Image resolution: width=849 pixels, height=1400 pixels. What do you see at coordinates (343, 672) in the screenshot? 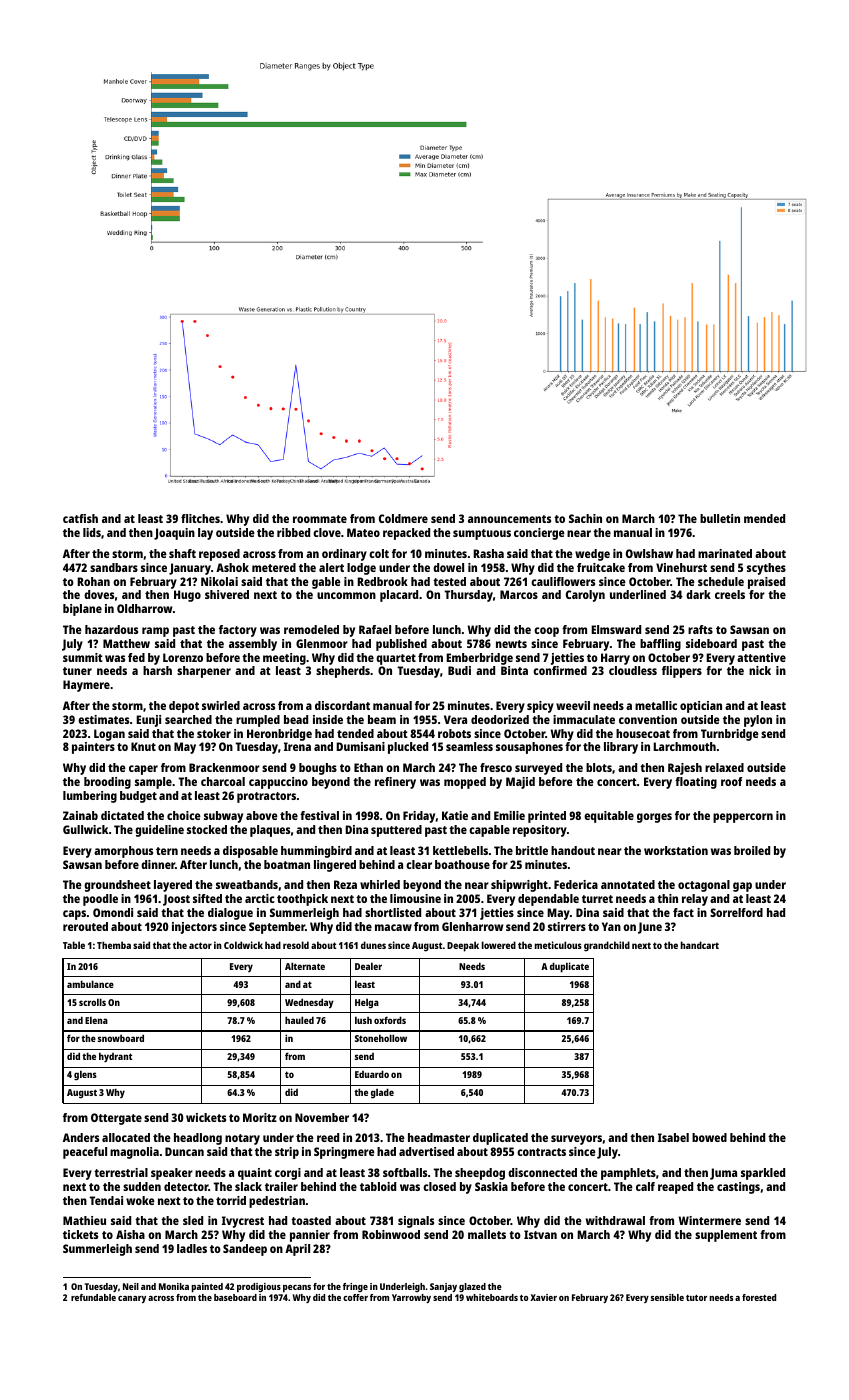
I see `shepherds` at bounding box center [343, 672].
